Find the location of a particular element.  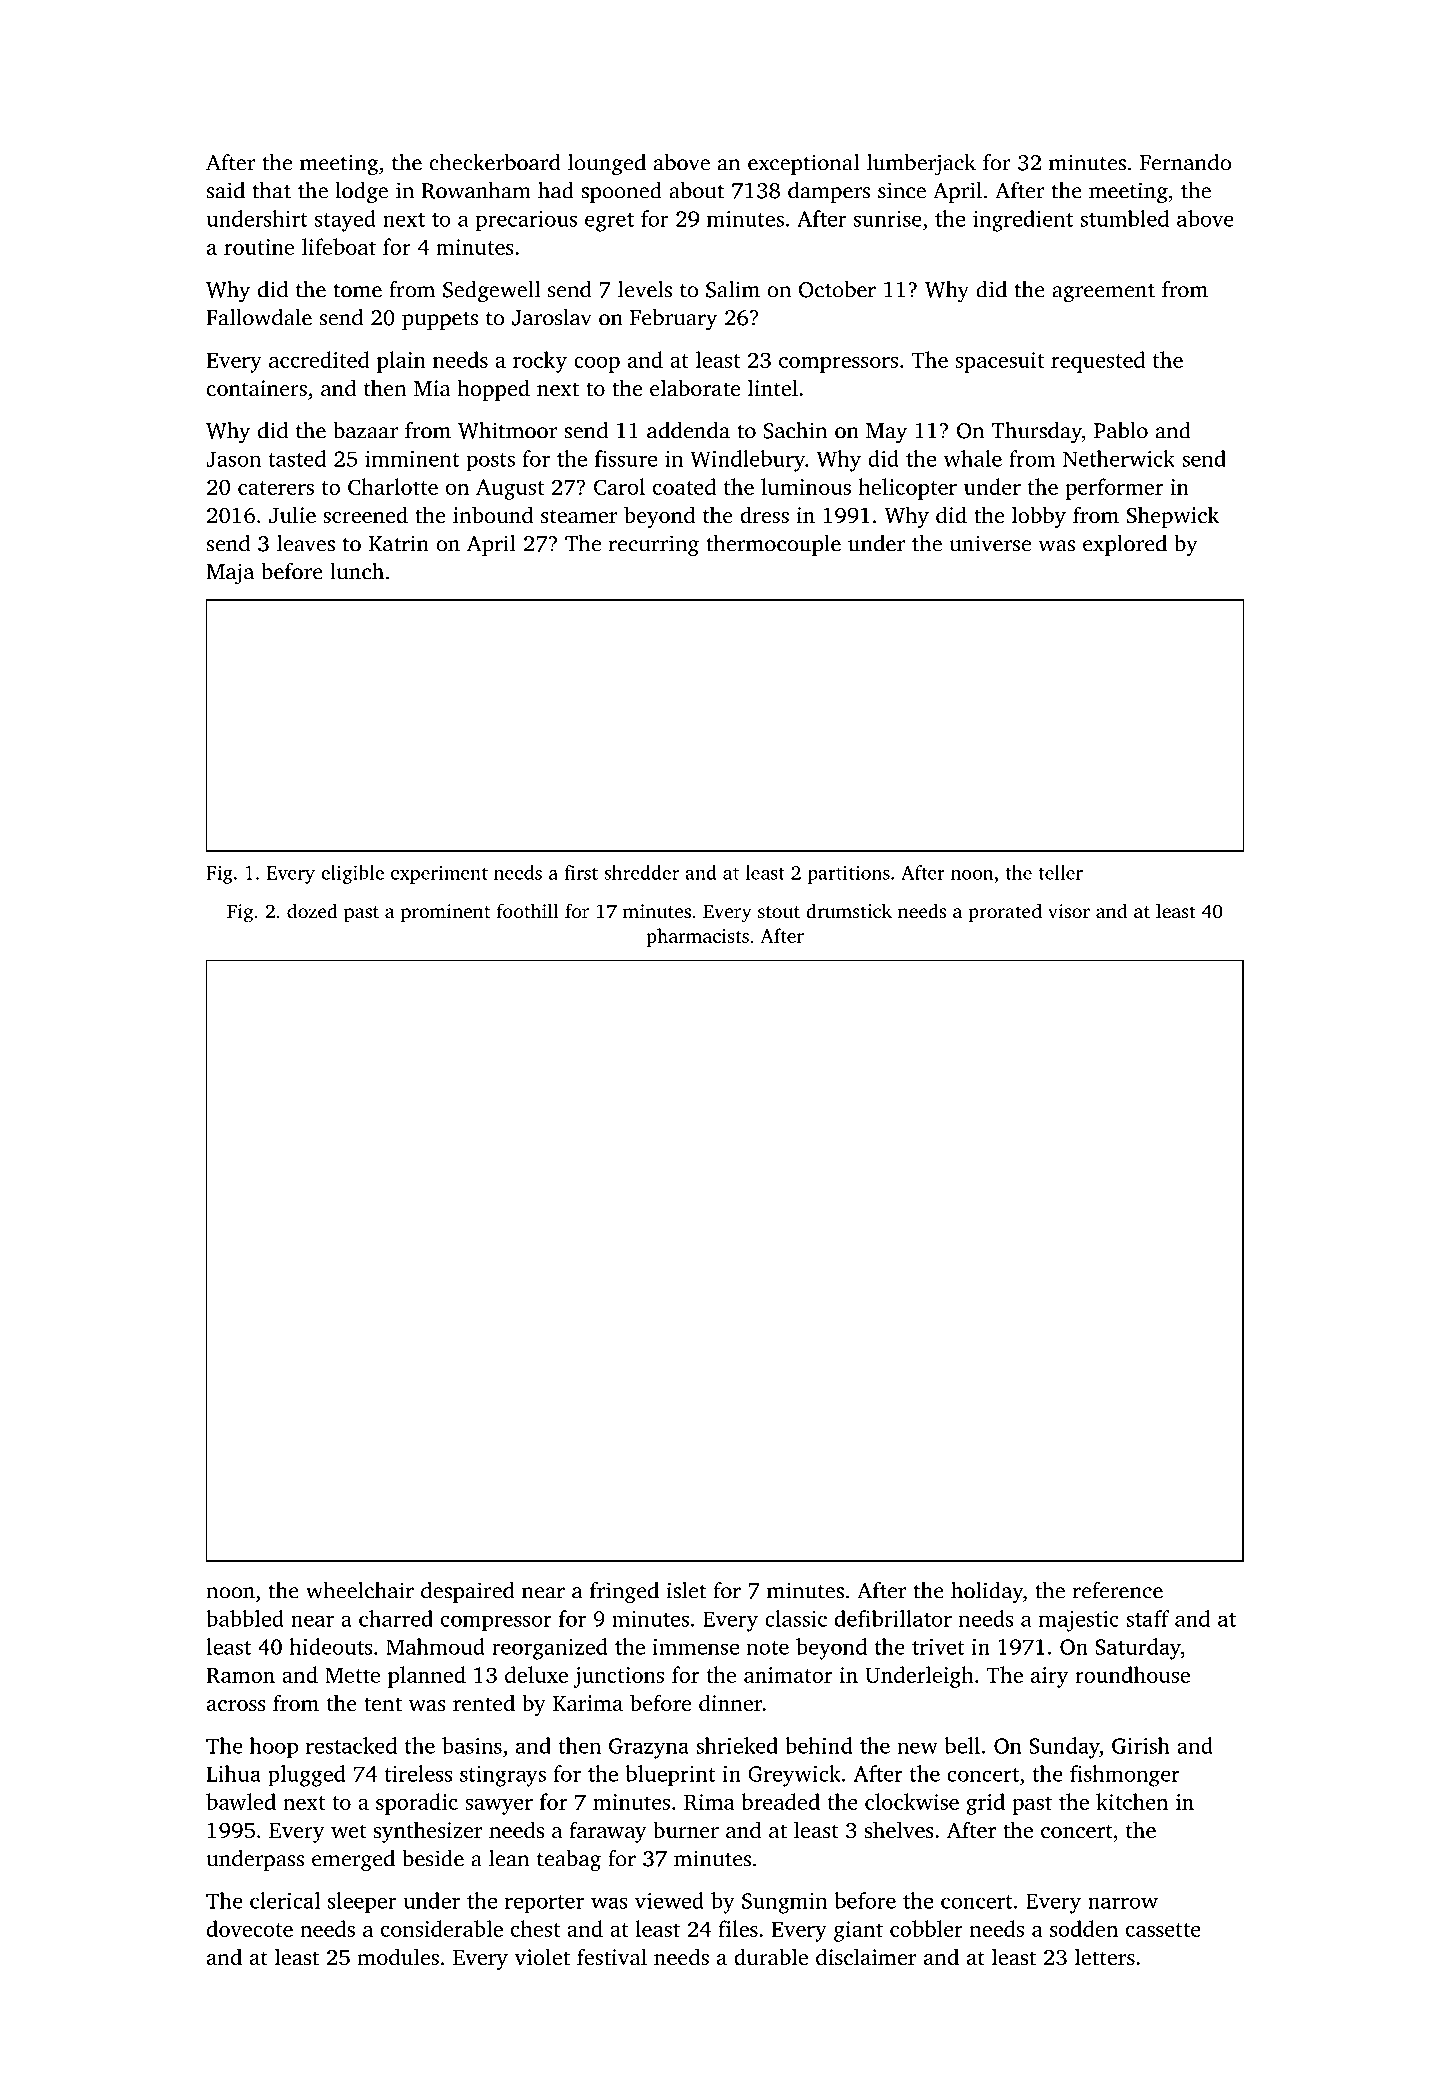

holiday is located at coordinates (987, 1593).
